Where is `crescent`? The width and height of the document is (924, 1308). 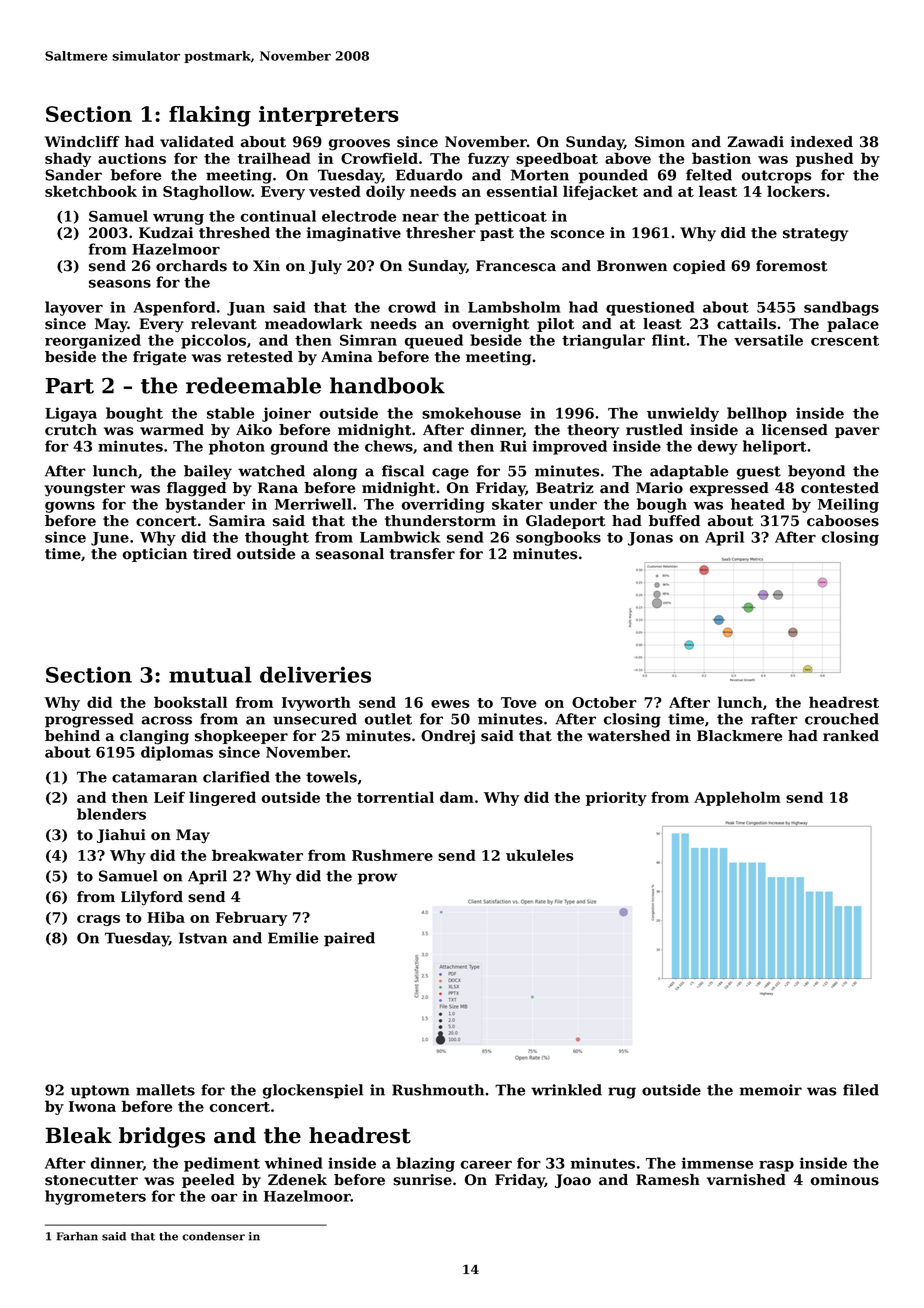
crescent is located at coordinates (845, 340).
